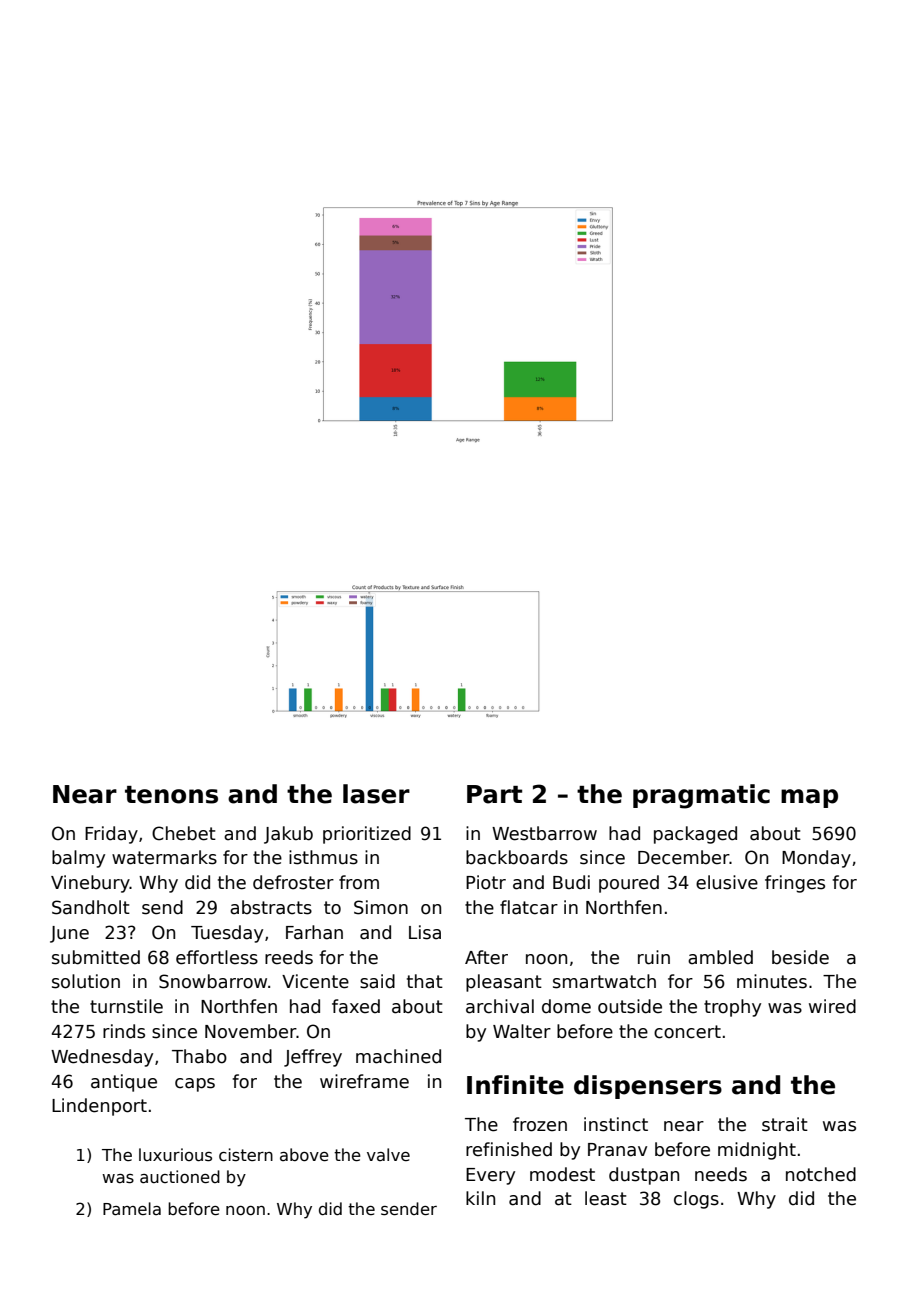 The height and width of the screenshot is (1316, 908). I want to click on luxurious, so click(175, 1155).
